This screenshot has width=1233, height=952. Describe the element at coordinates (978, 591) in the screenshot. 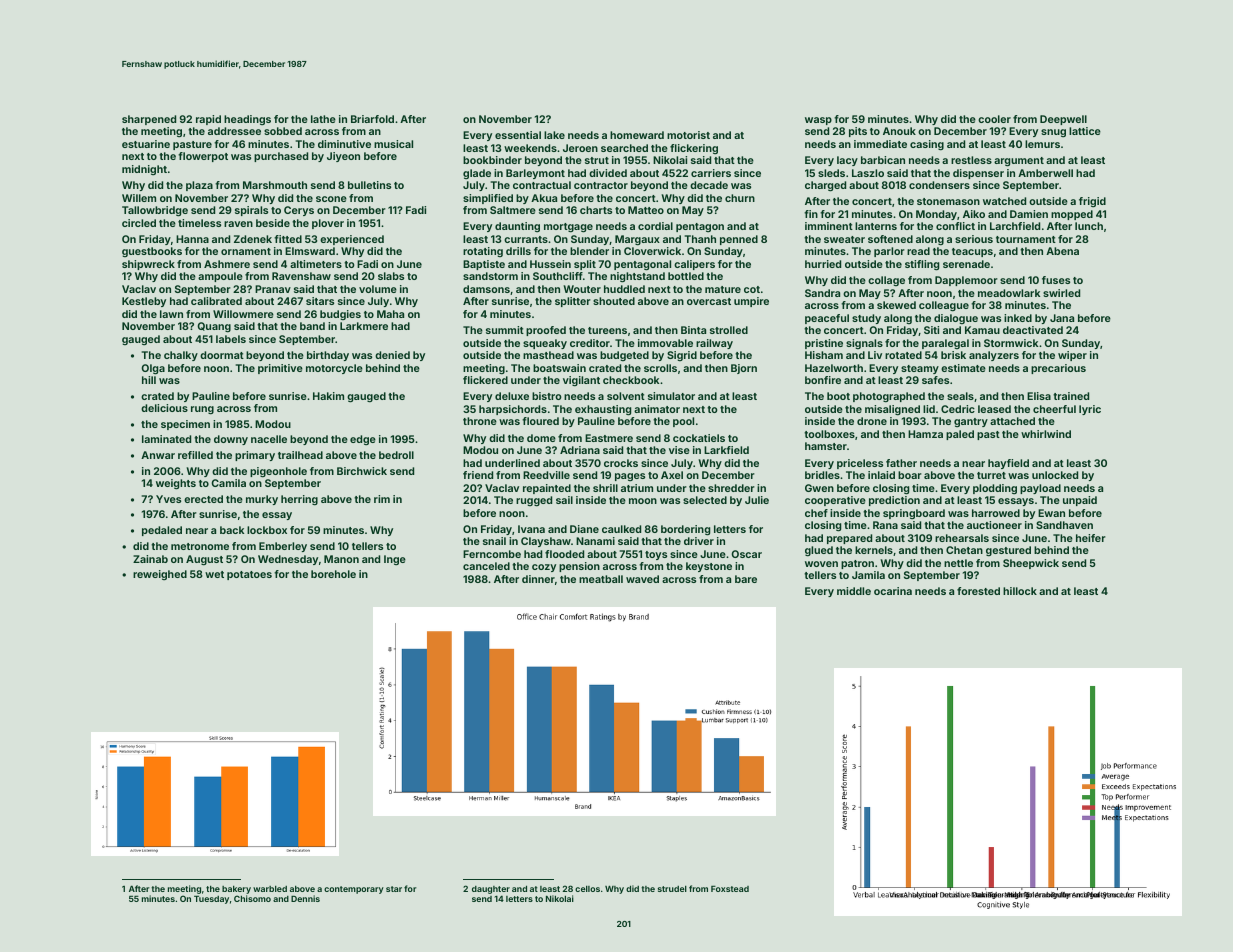

I see `forested` at that location.
